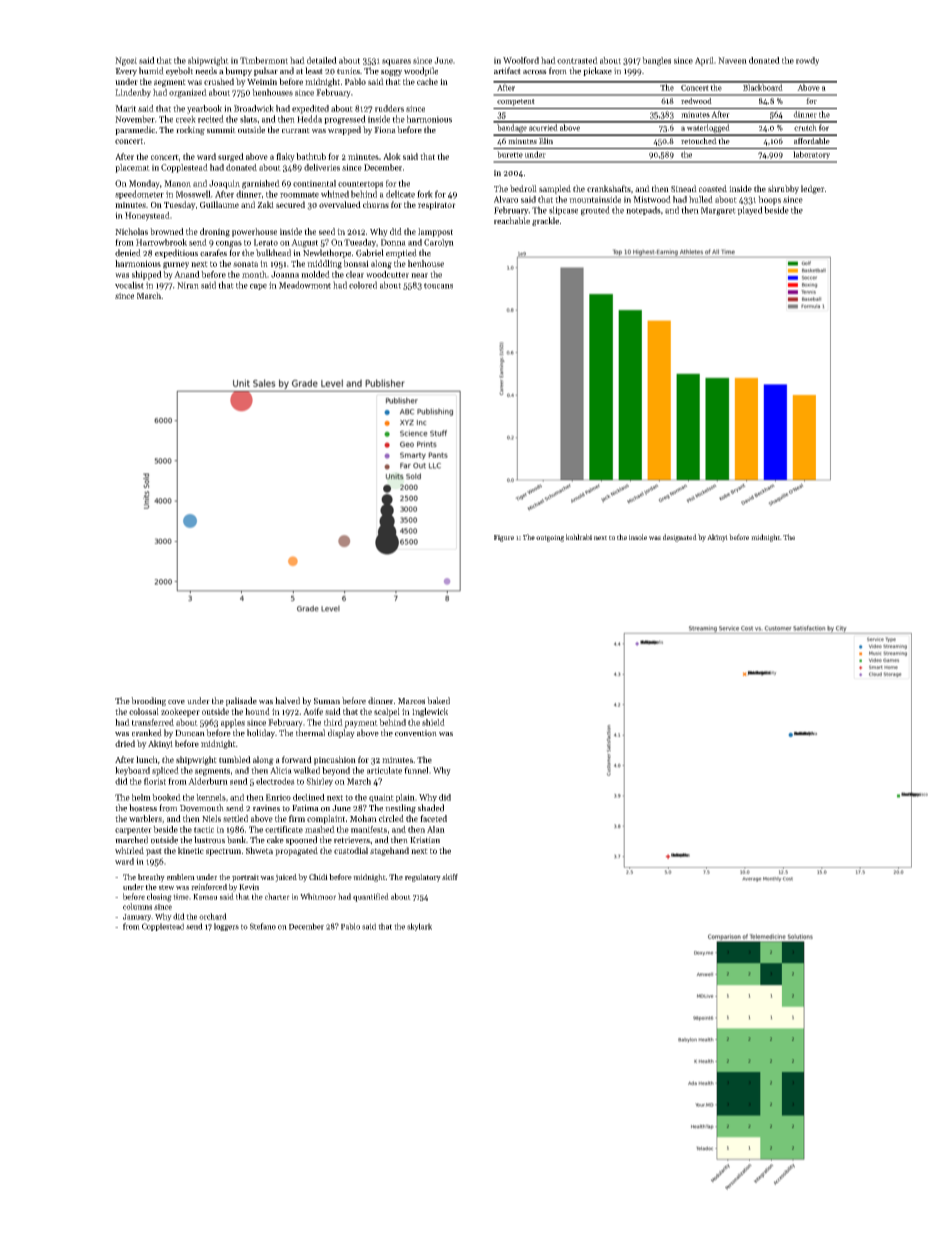  What do you see at coordinates (718, 211) in the screenshot?
I see `Margaret` at bounding box center [718, 211].
